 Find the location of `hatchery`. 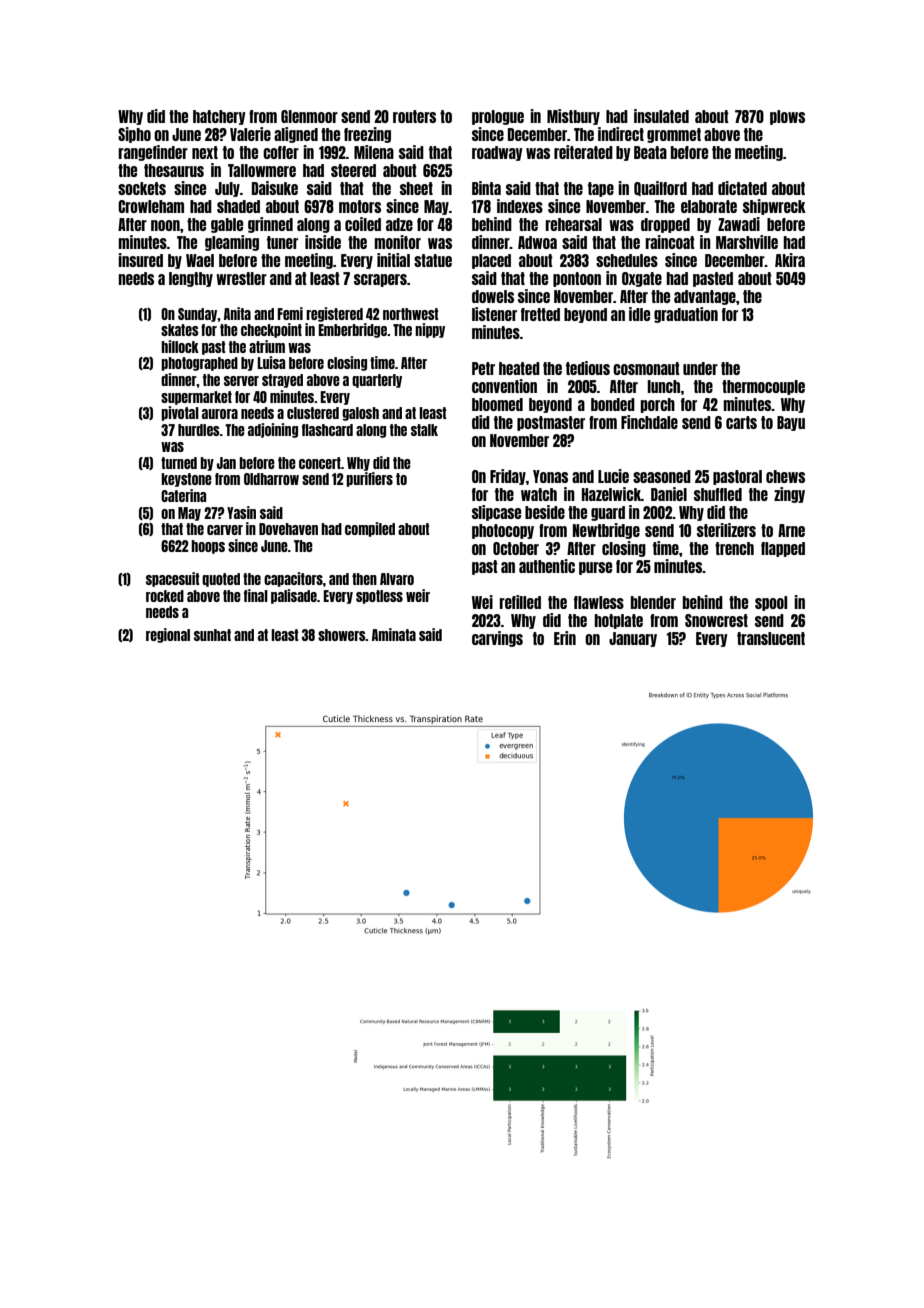

hatchery is located at coordinates (219, 117).
